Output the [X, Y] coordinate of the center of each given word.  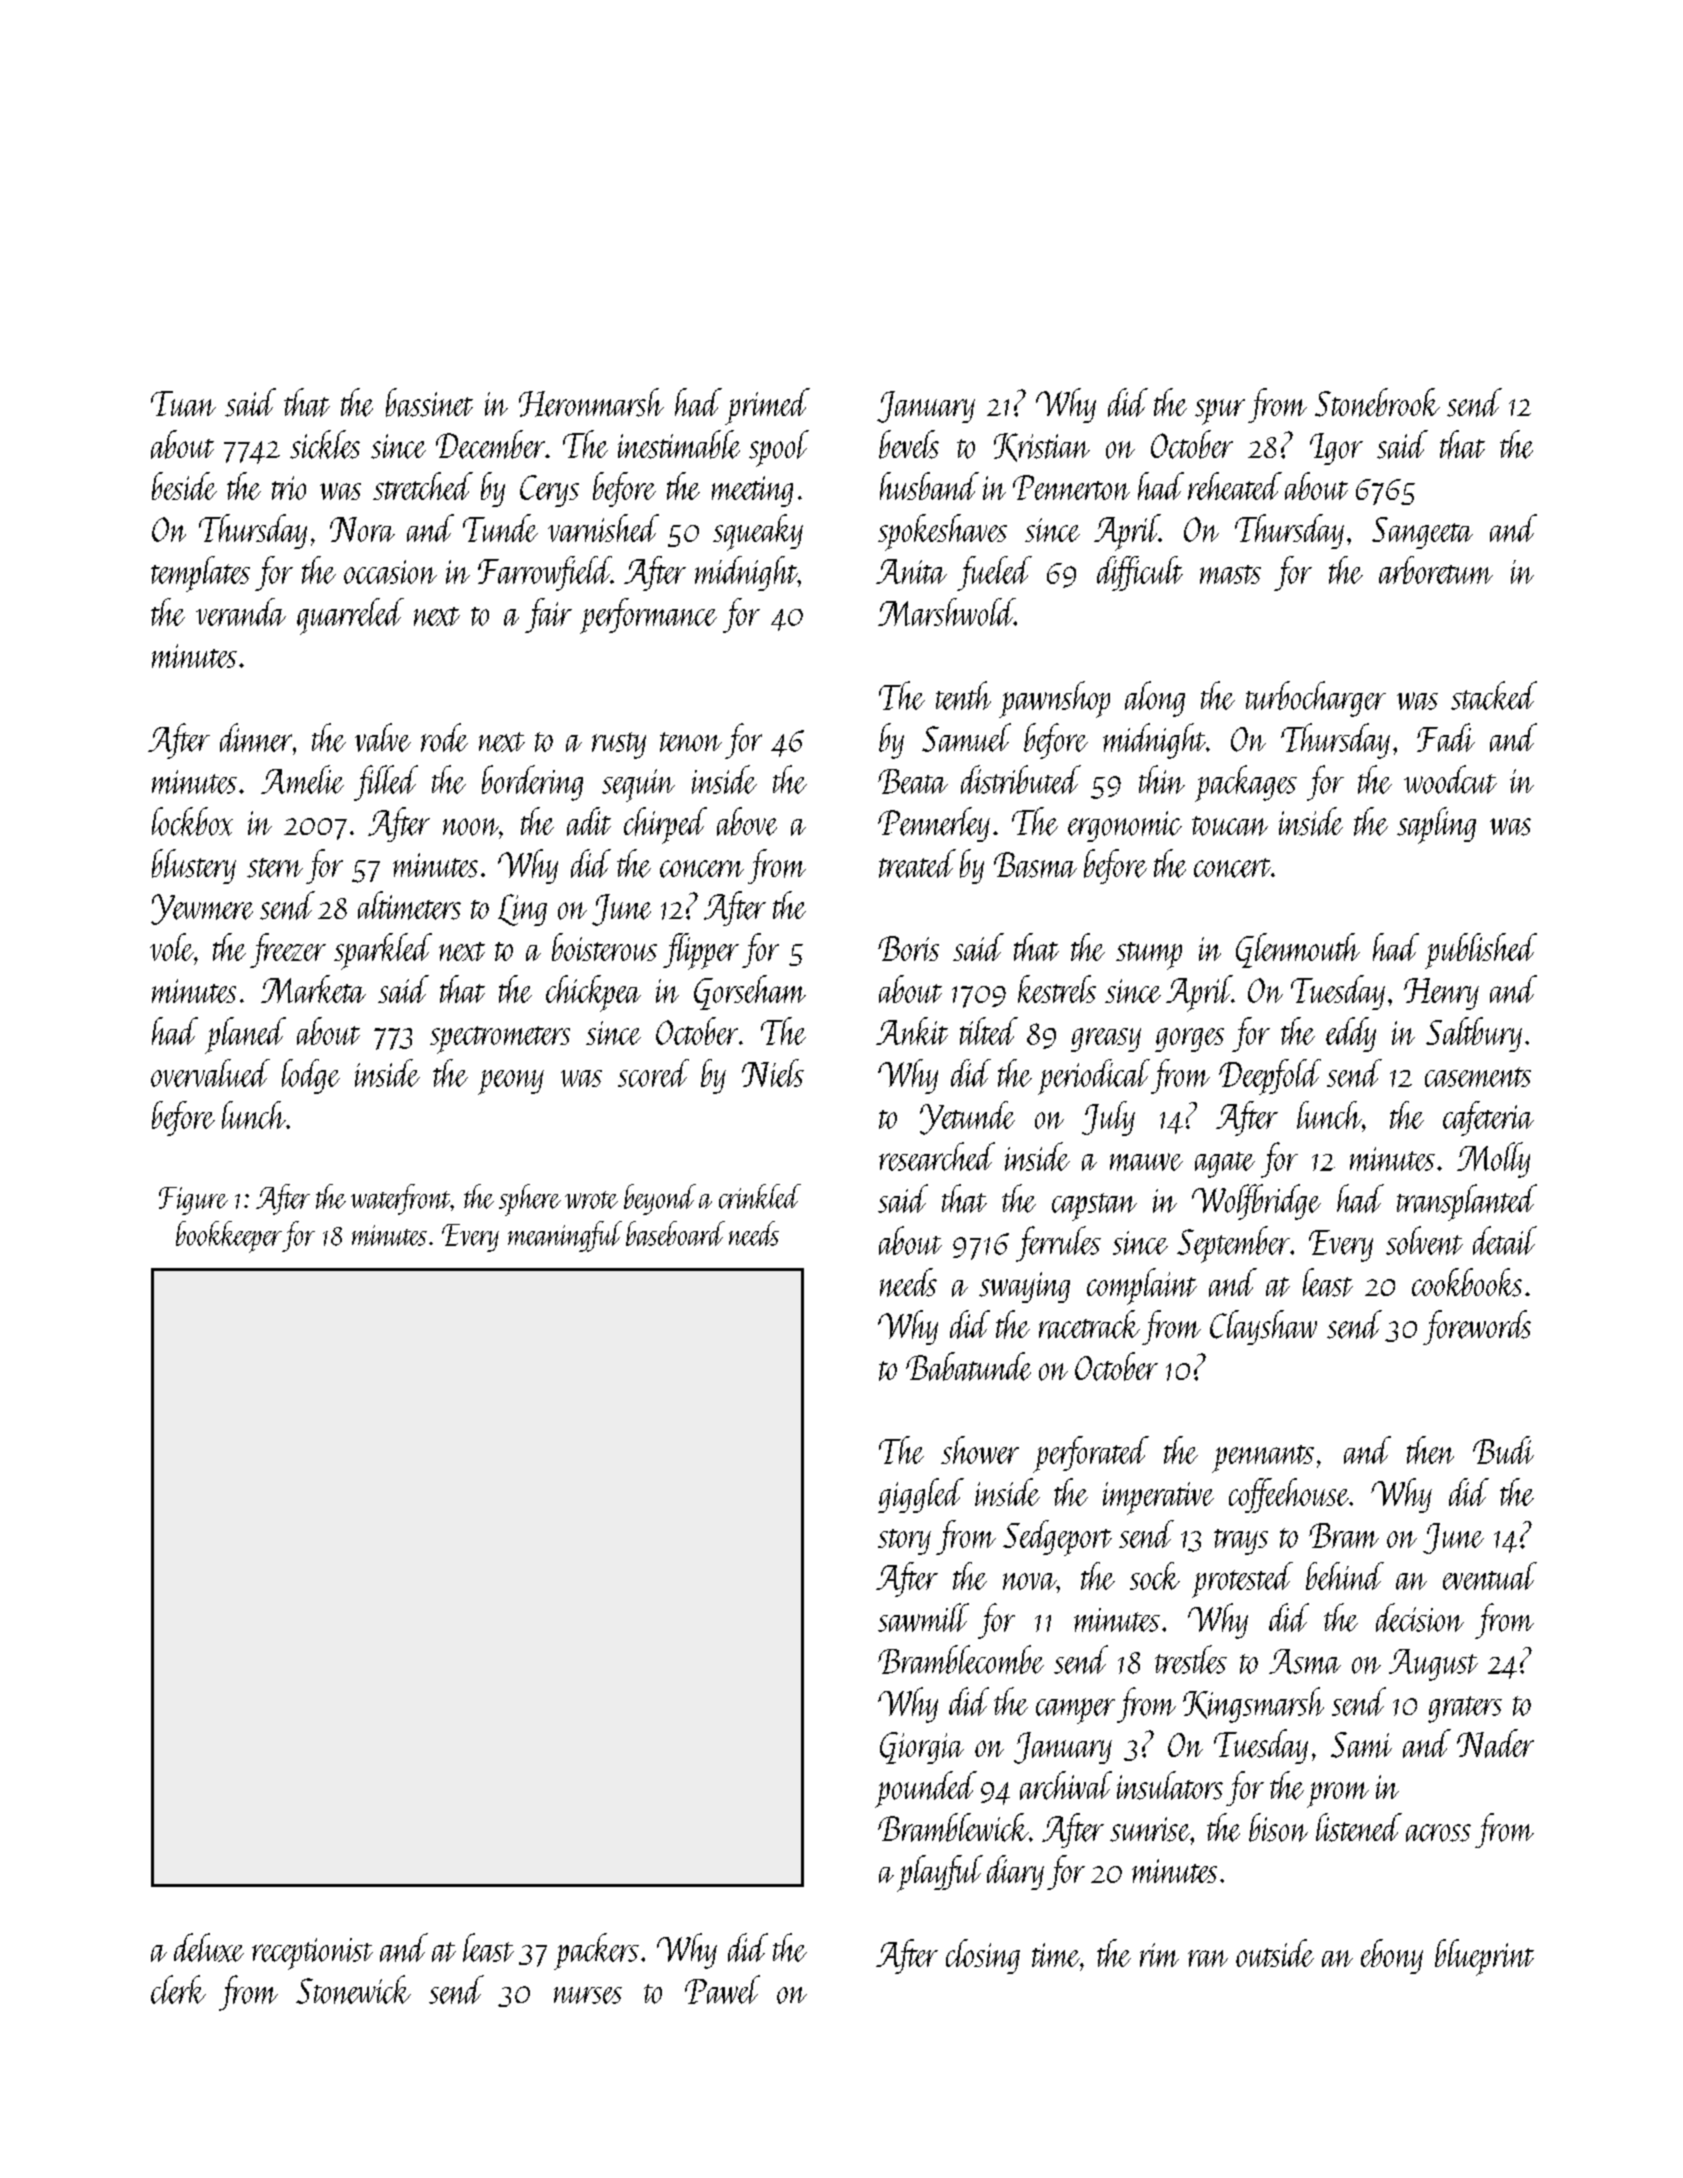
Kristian [1042, 447]
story [904, 1542]
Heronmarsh [591, 402]
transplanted [1467, 1202]
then [1430, 1450]
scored [653, 1073]
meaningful [565, 1236]
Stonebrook [1377, 402]
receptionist [312, 1954]
